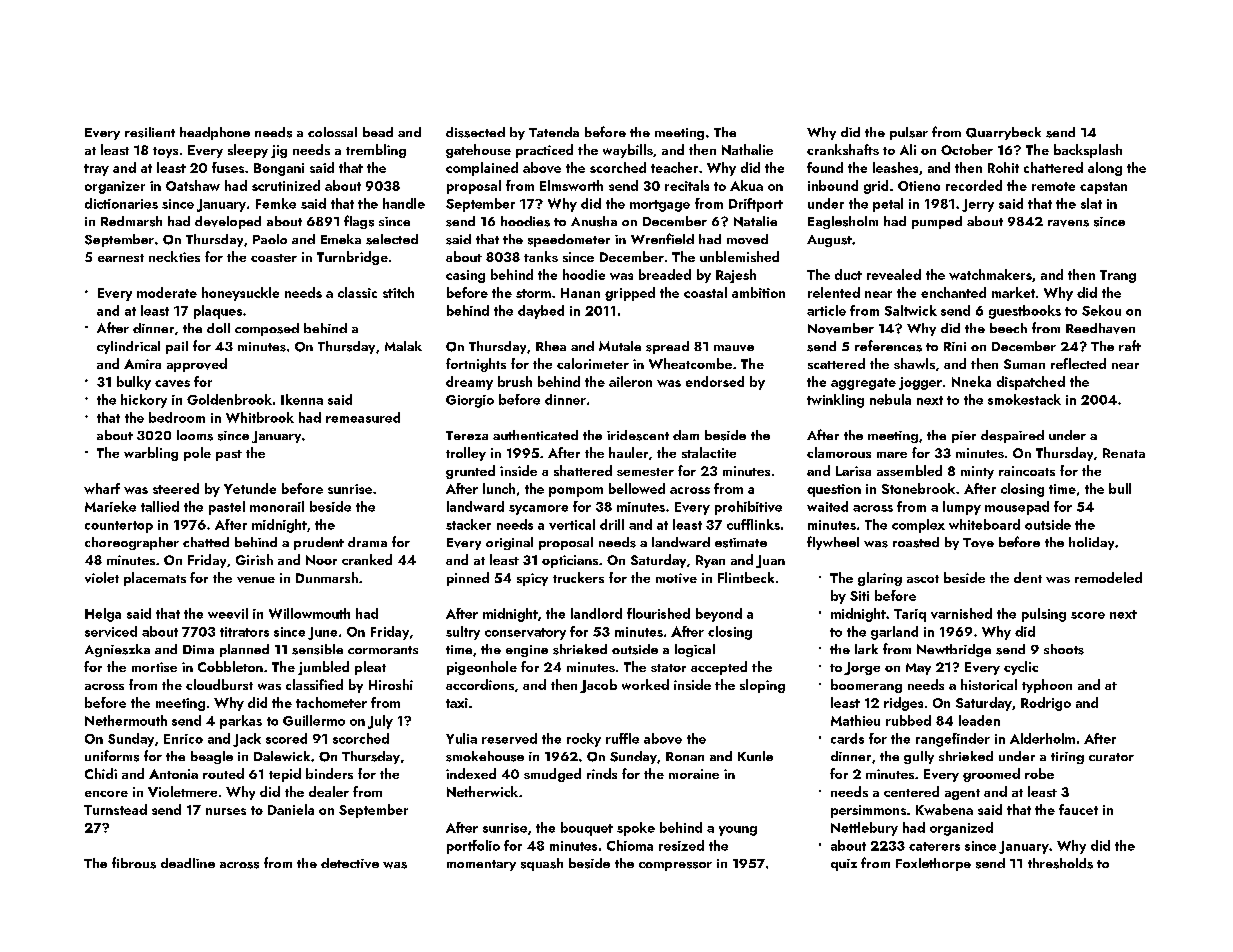  Describe the element at coordinates (741, 543) in the document. I see `estimate` at that location.
